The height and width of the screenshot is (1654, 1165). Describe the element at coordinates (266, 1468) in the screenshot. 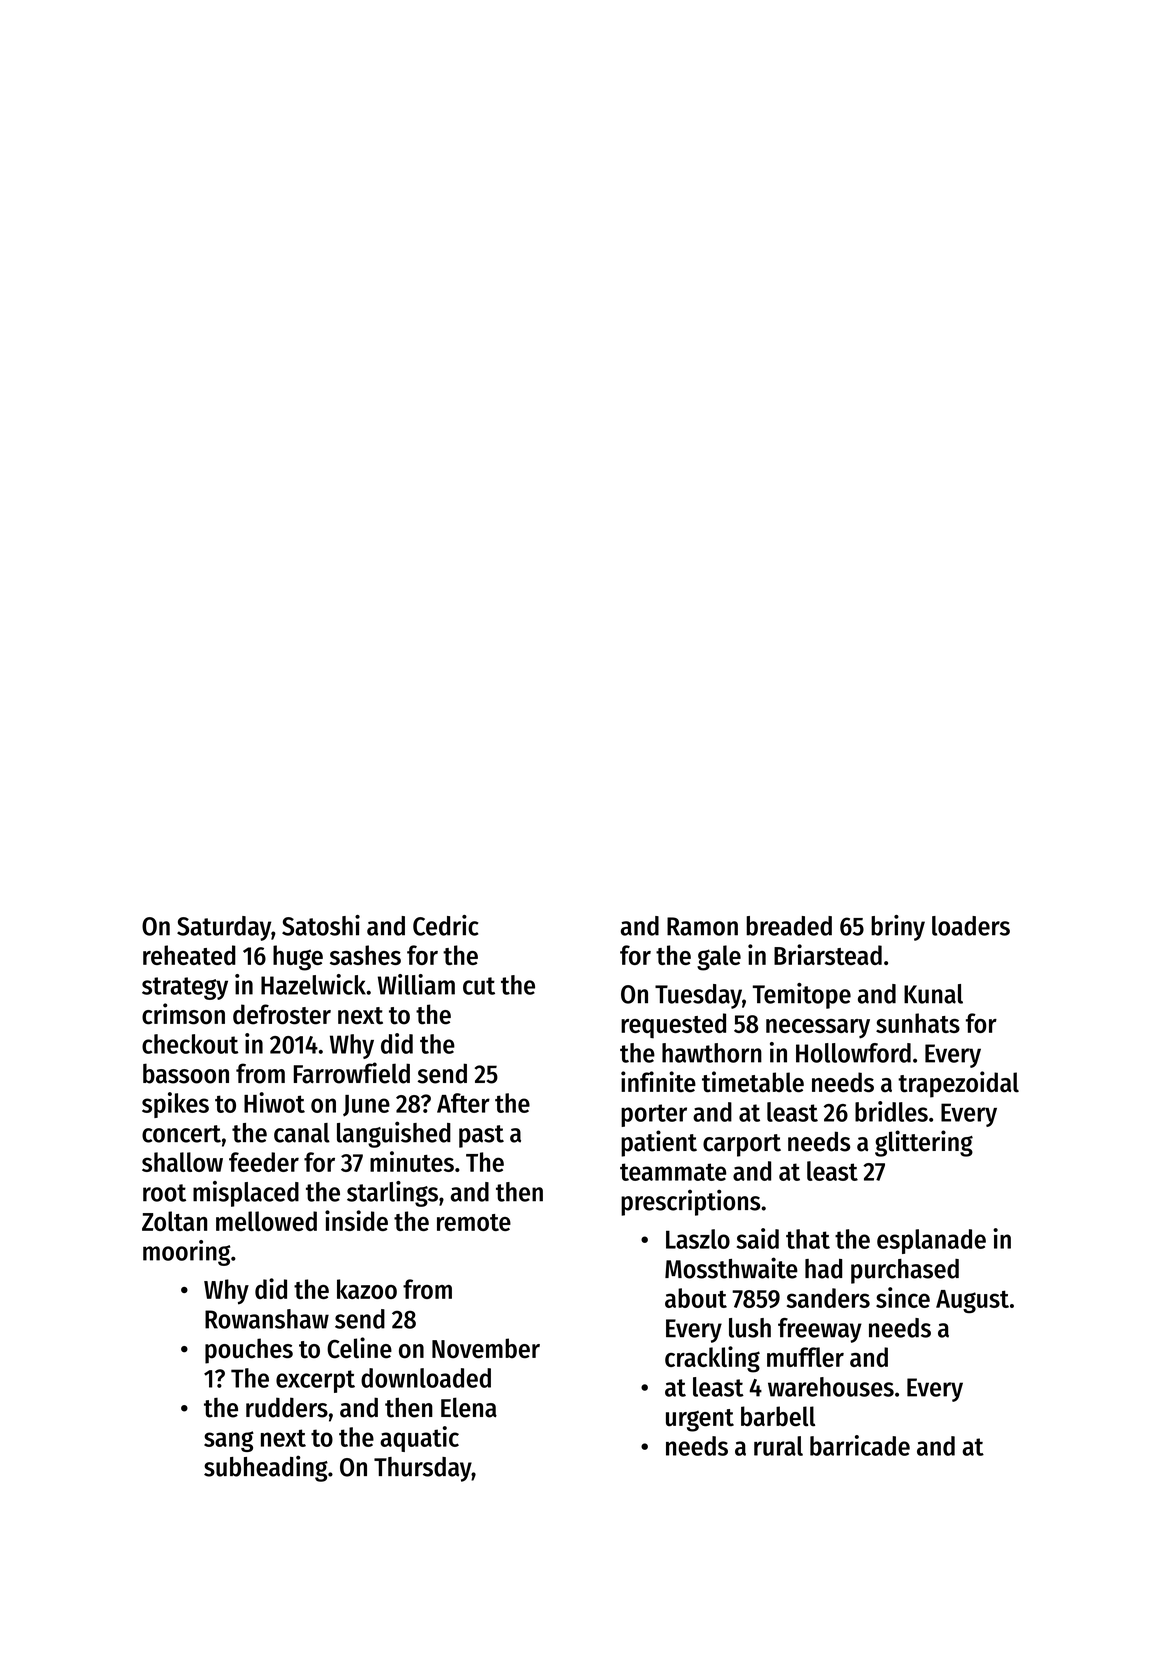

I see `subheading` at that location.
